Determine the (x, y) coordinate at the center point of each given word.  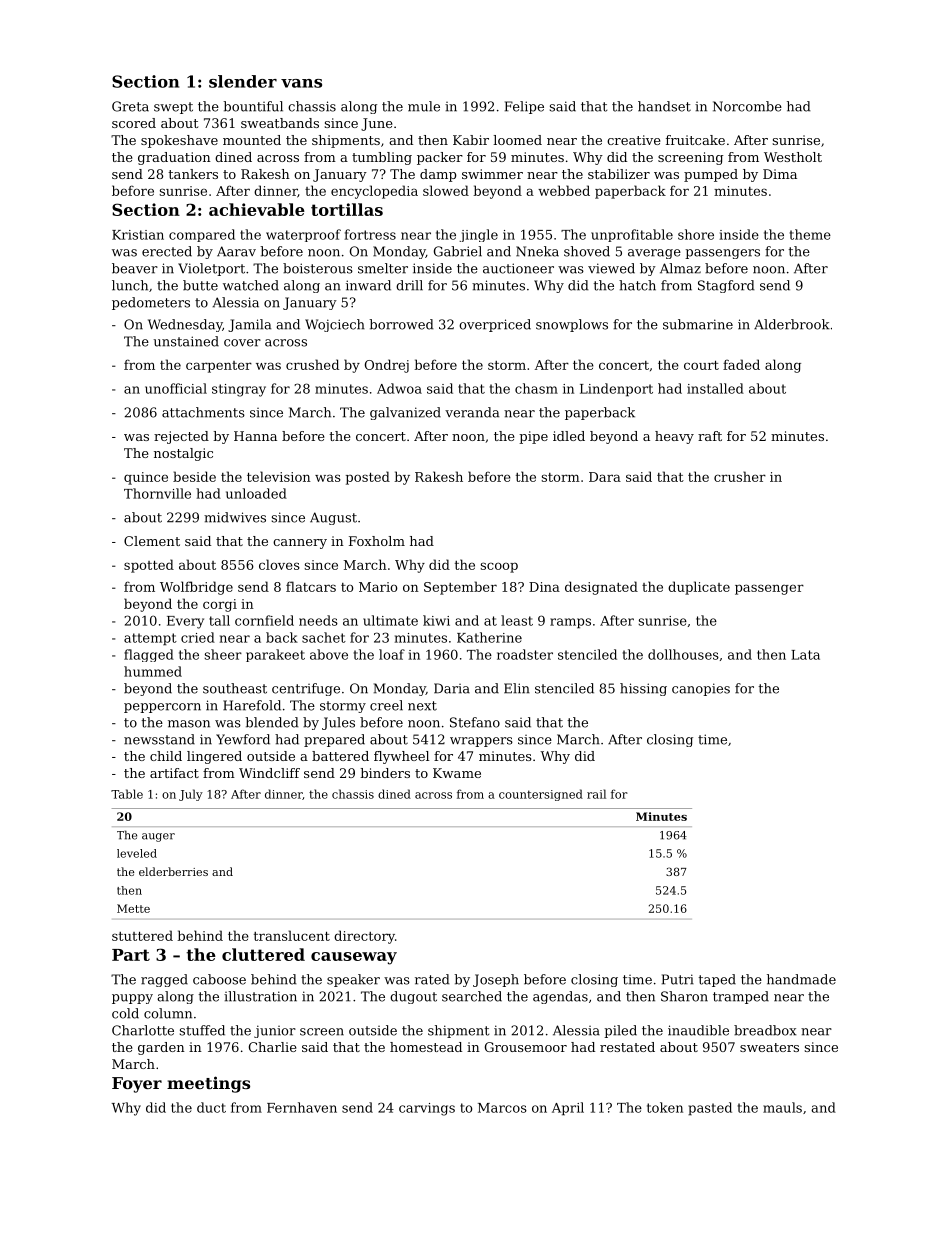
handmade (801, 979)
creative (634, 140)
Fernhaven (302, 1107)
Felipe (524, 107)
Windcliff (269, 773)
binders (385, 773)
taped (717, 980)
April (568, 1109)
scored (134, 123)
